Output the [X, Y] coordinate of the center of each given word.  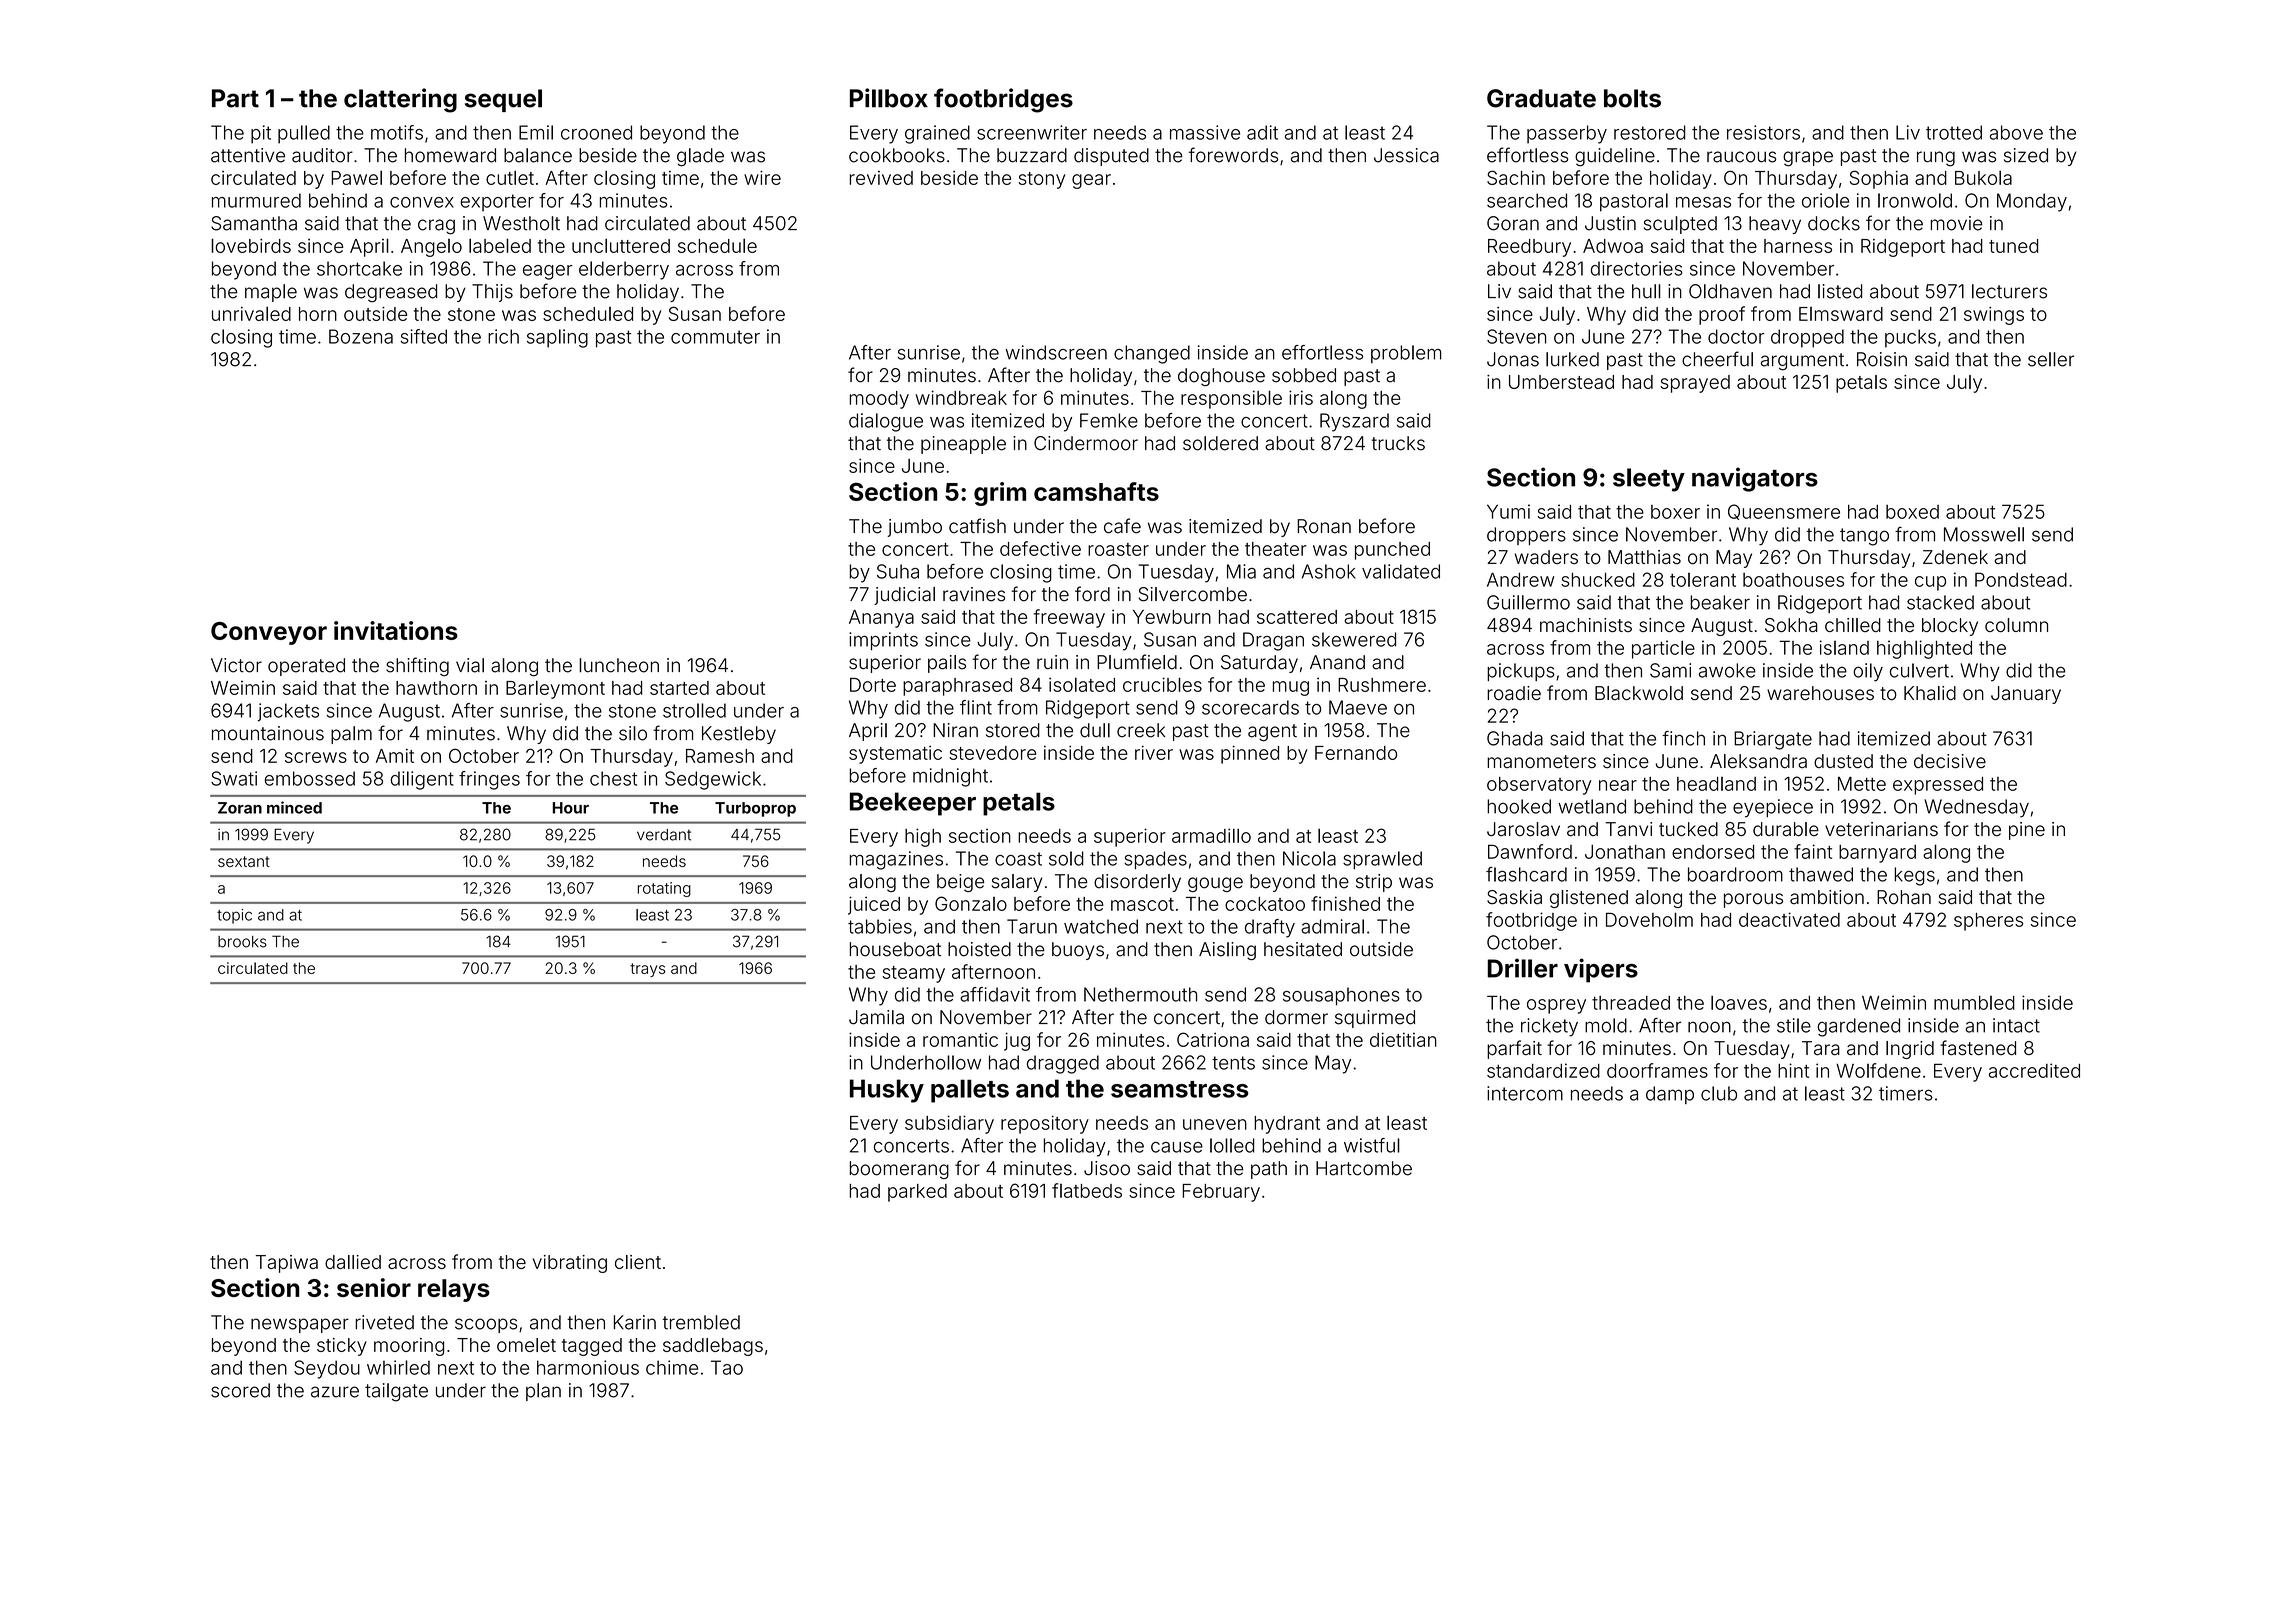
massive [1205, 132]
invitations [396, 630]
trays [647, 970]
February [1221, 1193]
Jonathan [1625, 852]
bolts [1632, 98]
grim [1000, 494]
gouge [1215, 884]
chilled [1853, 625]
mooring [409, 1347]
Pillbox [889, 98]
